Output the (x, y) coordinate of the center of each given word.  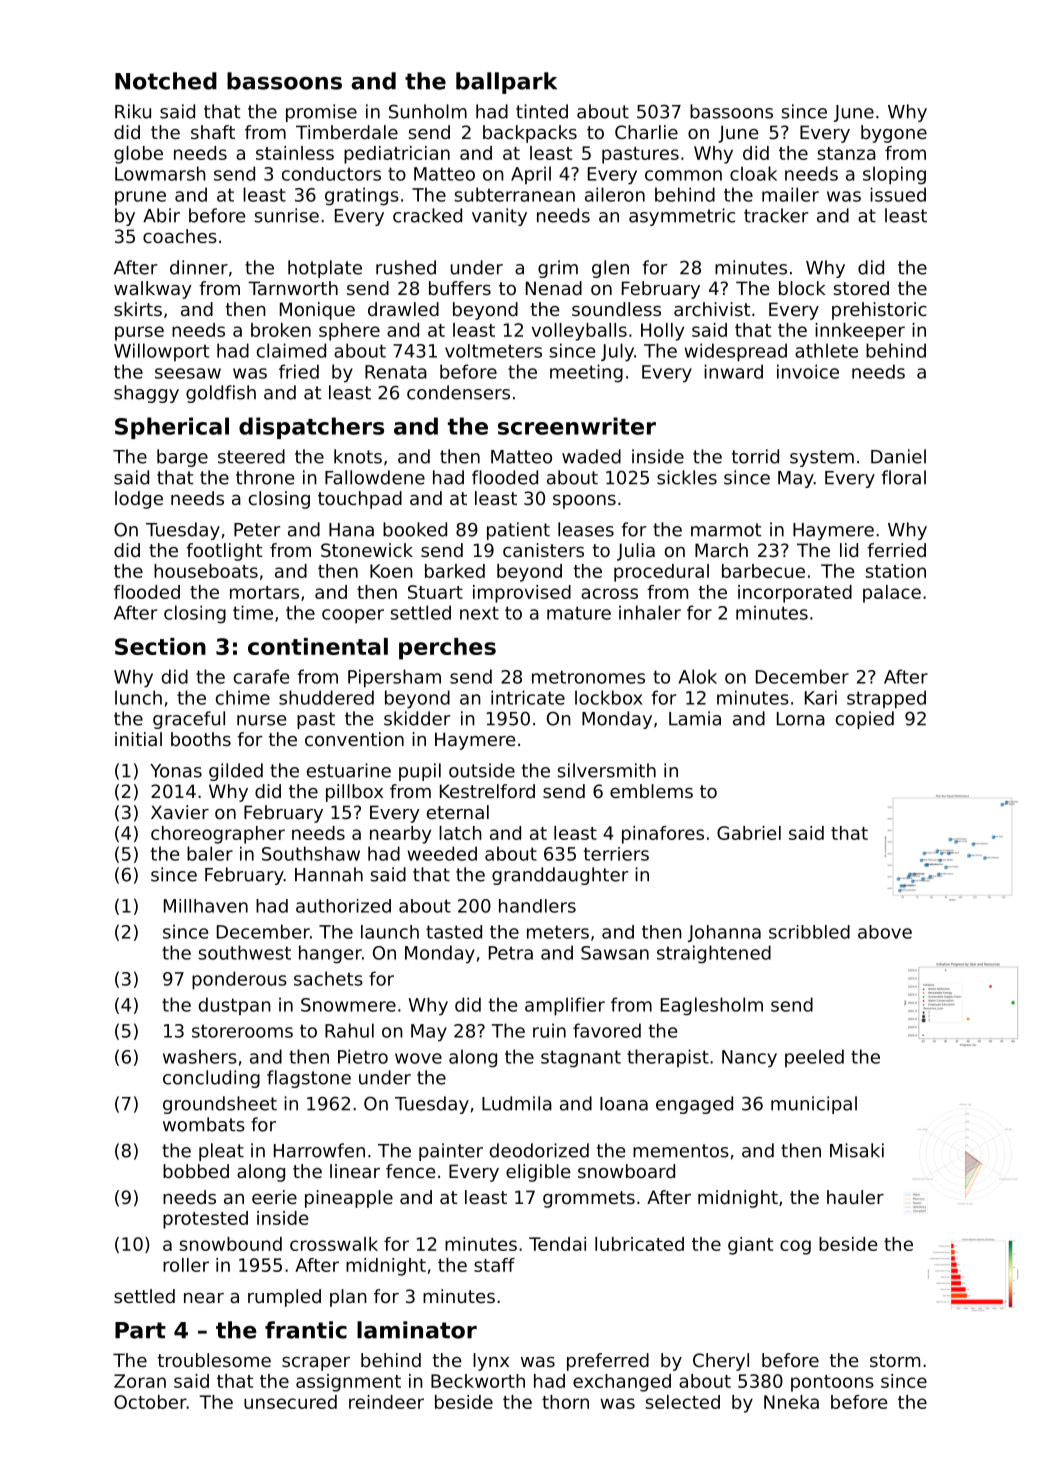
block (802, 288)
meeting (586, 373)
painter (451, 1152)
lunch (138, 697)
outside (482, 770)
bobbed (196, 1171)
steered (251, 456)
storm (895, 1360)
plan (348, 1298)
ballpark (506, 83)
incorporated (795, 594)
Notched (166, 81)
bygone (894, 134)
